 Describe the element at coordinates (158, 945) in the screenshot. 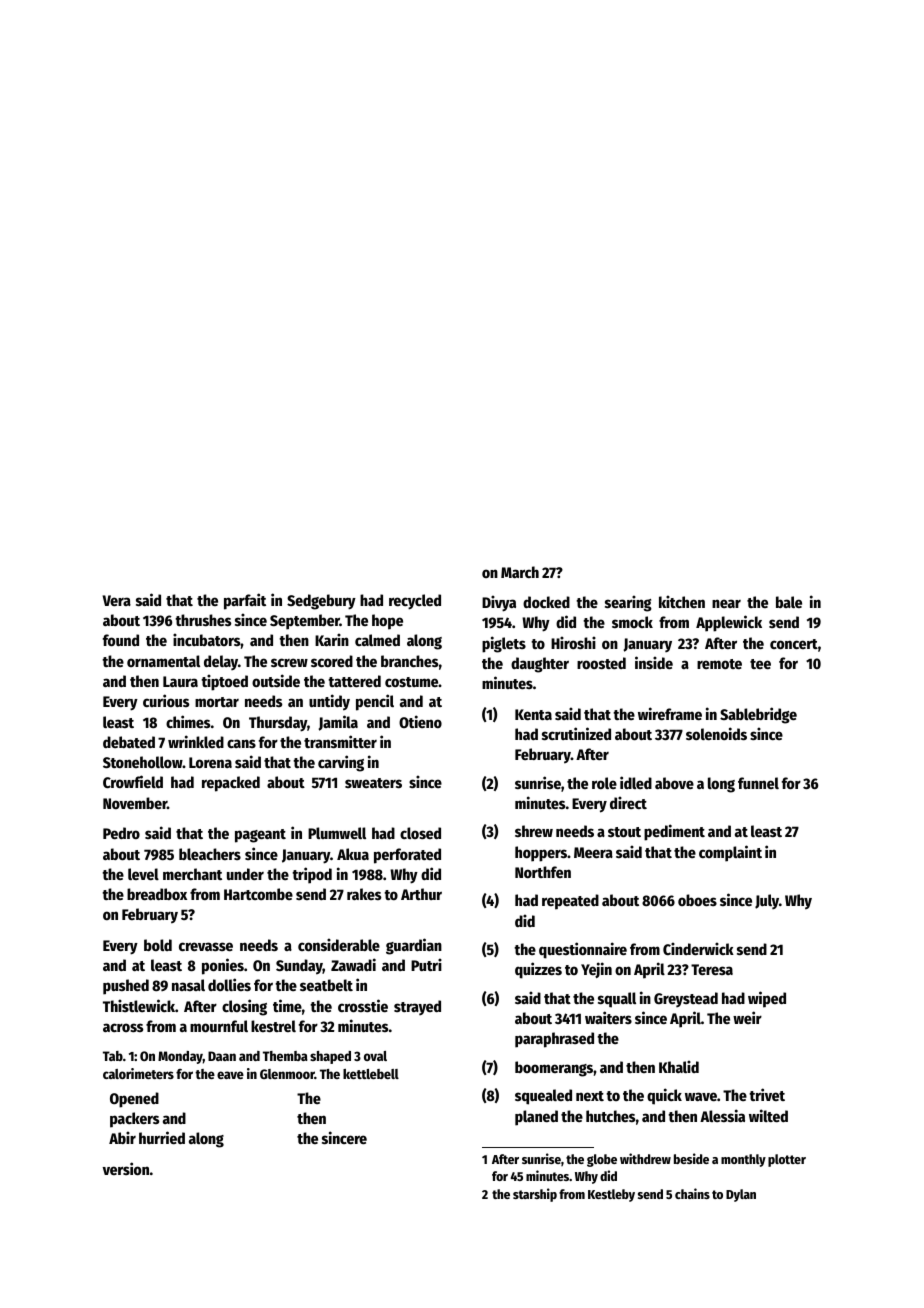

I see `bold` at that location.
